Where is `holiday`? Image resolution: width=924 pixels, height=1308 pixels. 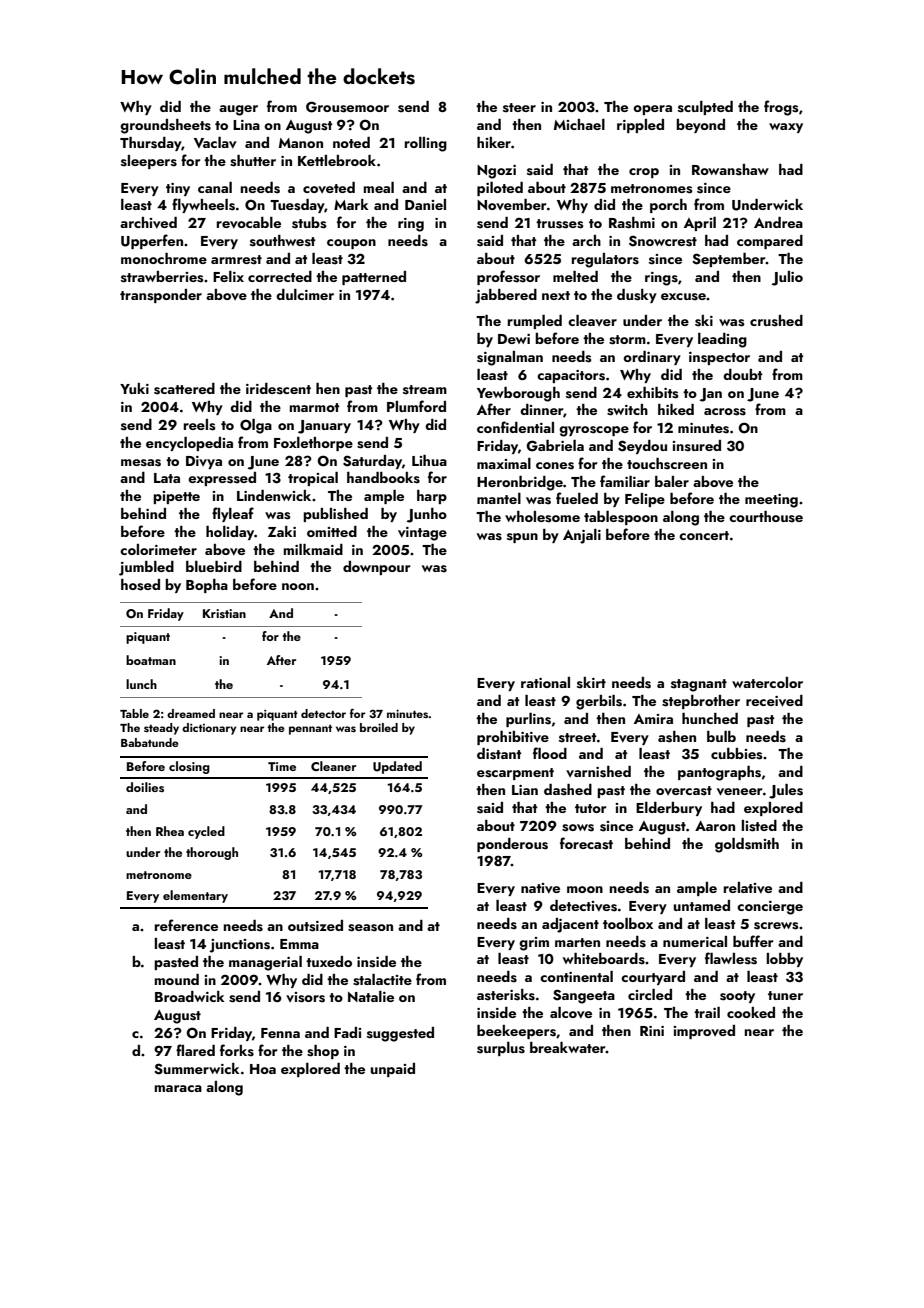 holiday is located at coordinates (230, 533).
